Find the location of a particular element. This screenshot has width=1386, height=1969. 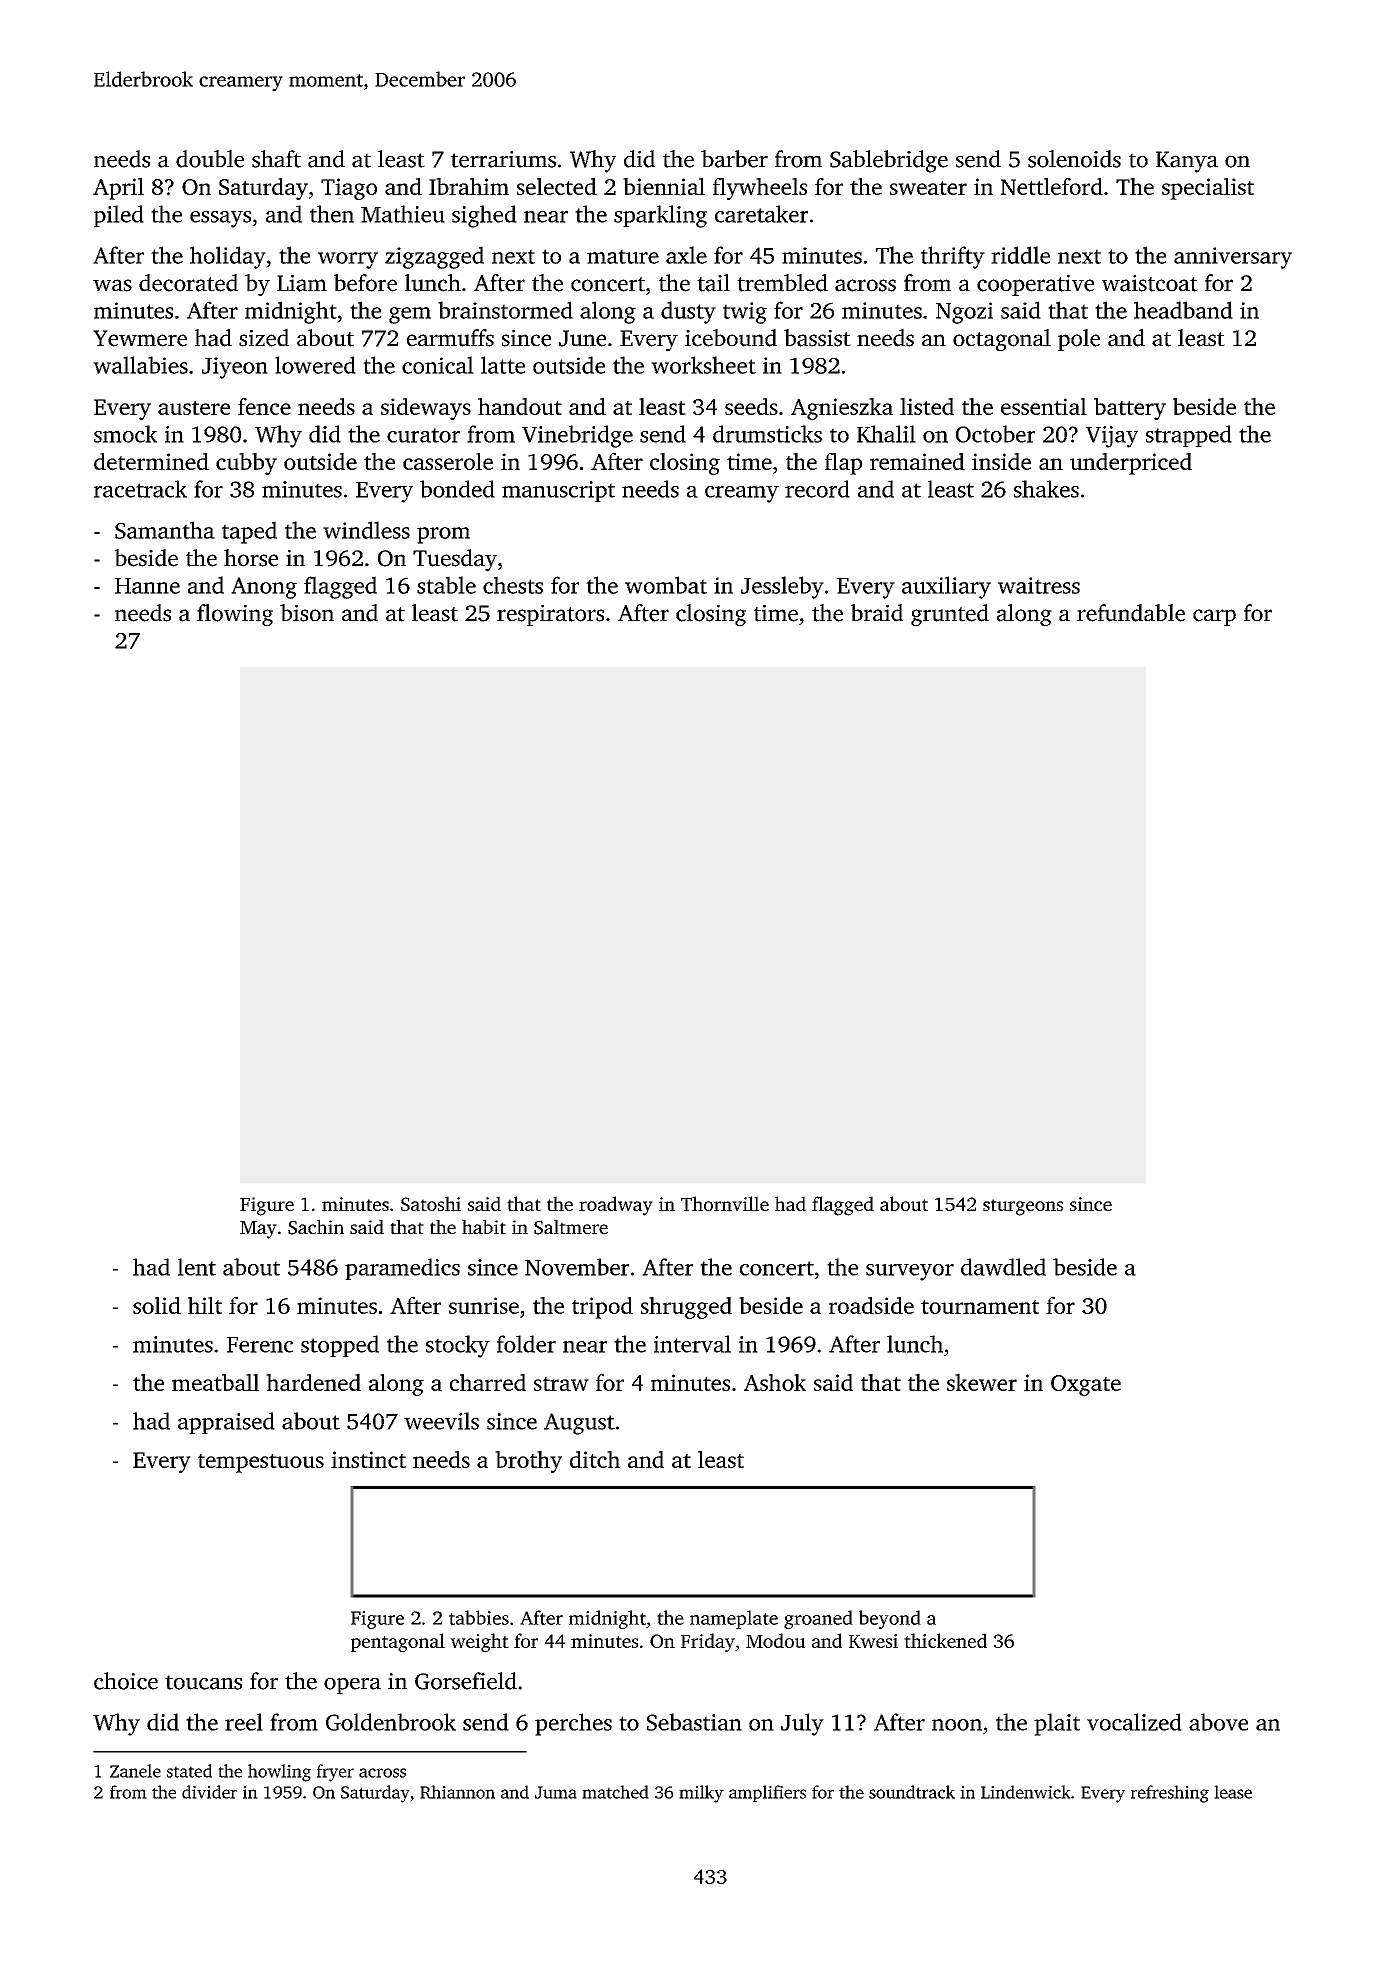

nameplate is located at coordinates (734, 1619).
